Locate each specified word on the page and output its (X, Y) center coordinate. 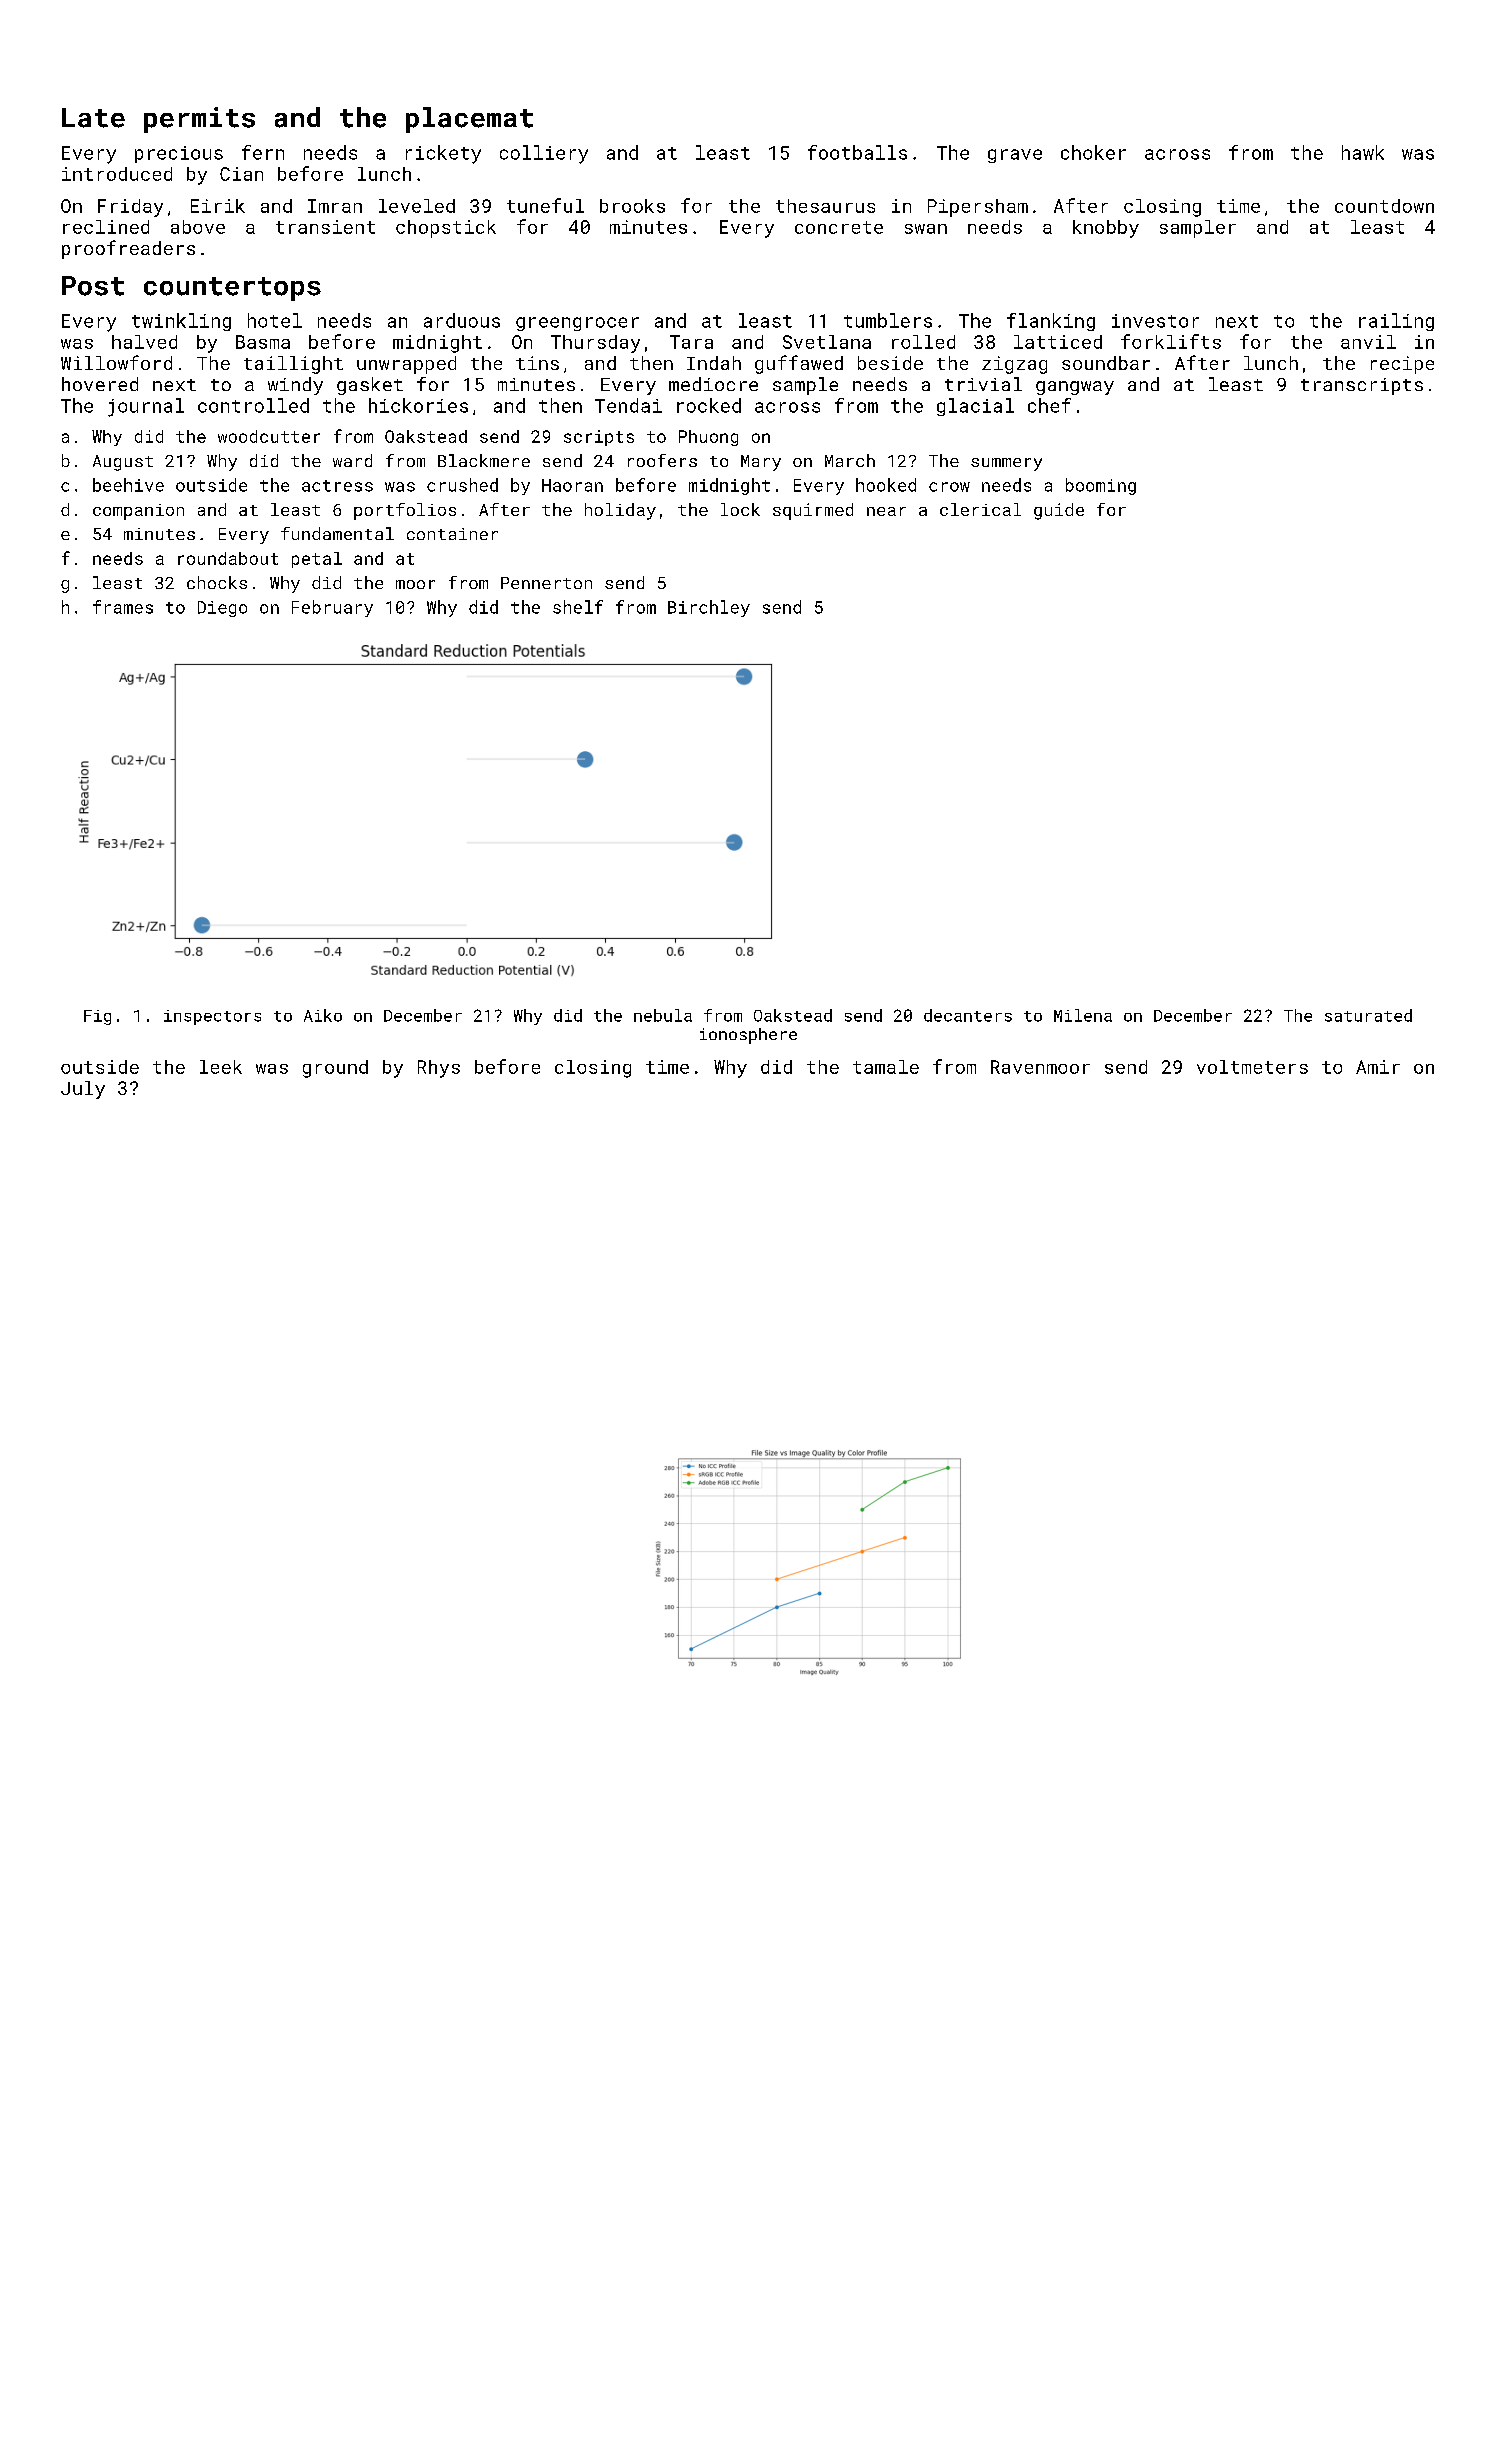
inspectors (212, 1017)
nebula (663, 1015)
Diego (222, 609)
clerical (980, 509)
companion (138, 512)
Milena (1083, 1015)
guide (1059, 511)
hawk (1363, 152)
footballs (857, 152)
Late (93, 118)
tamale (886, 1067)
